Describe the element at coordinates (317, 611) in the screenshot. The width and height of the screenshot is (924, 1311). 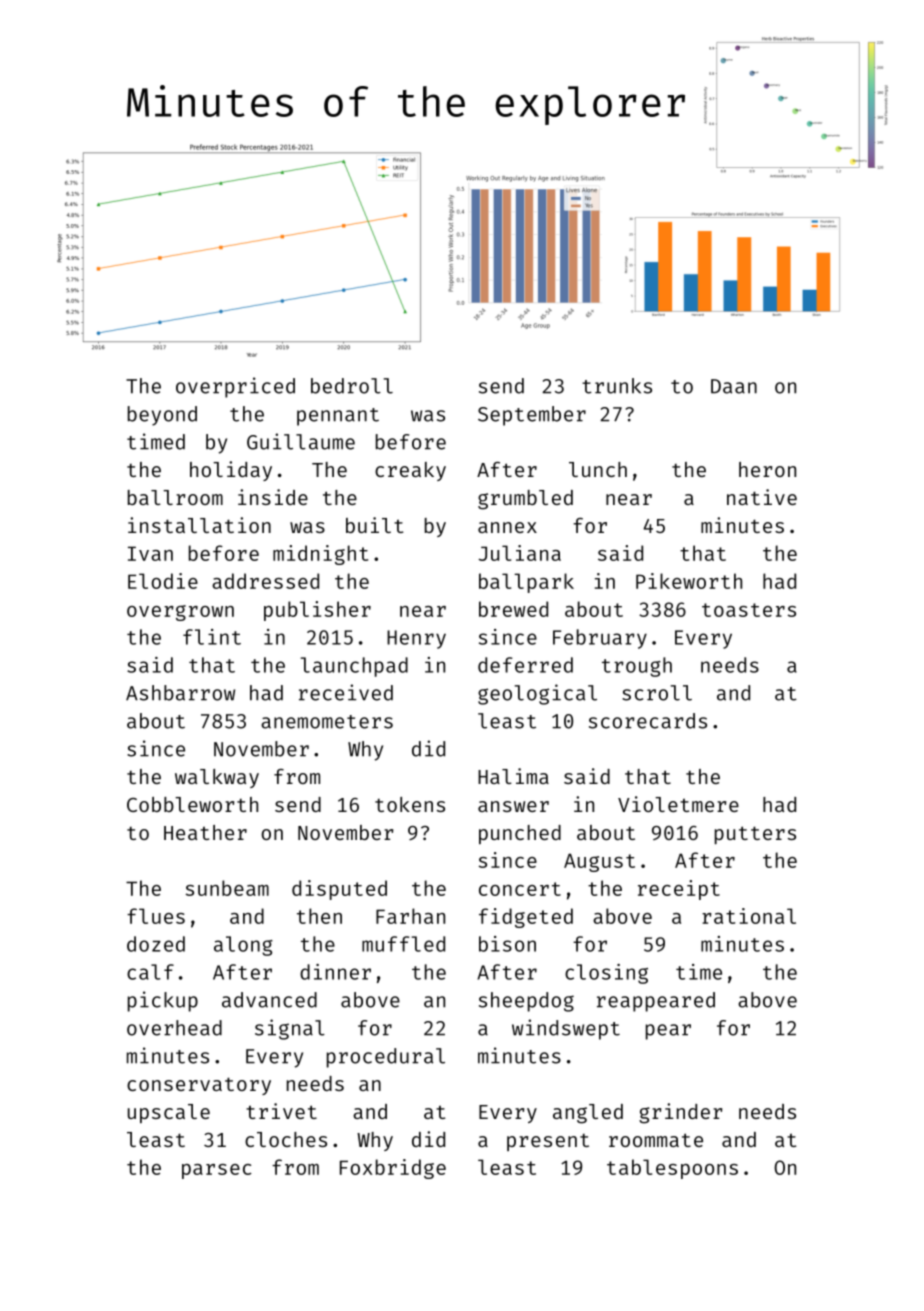
I see `publisher` at that location.
